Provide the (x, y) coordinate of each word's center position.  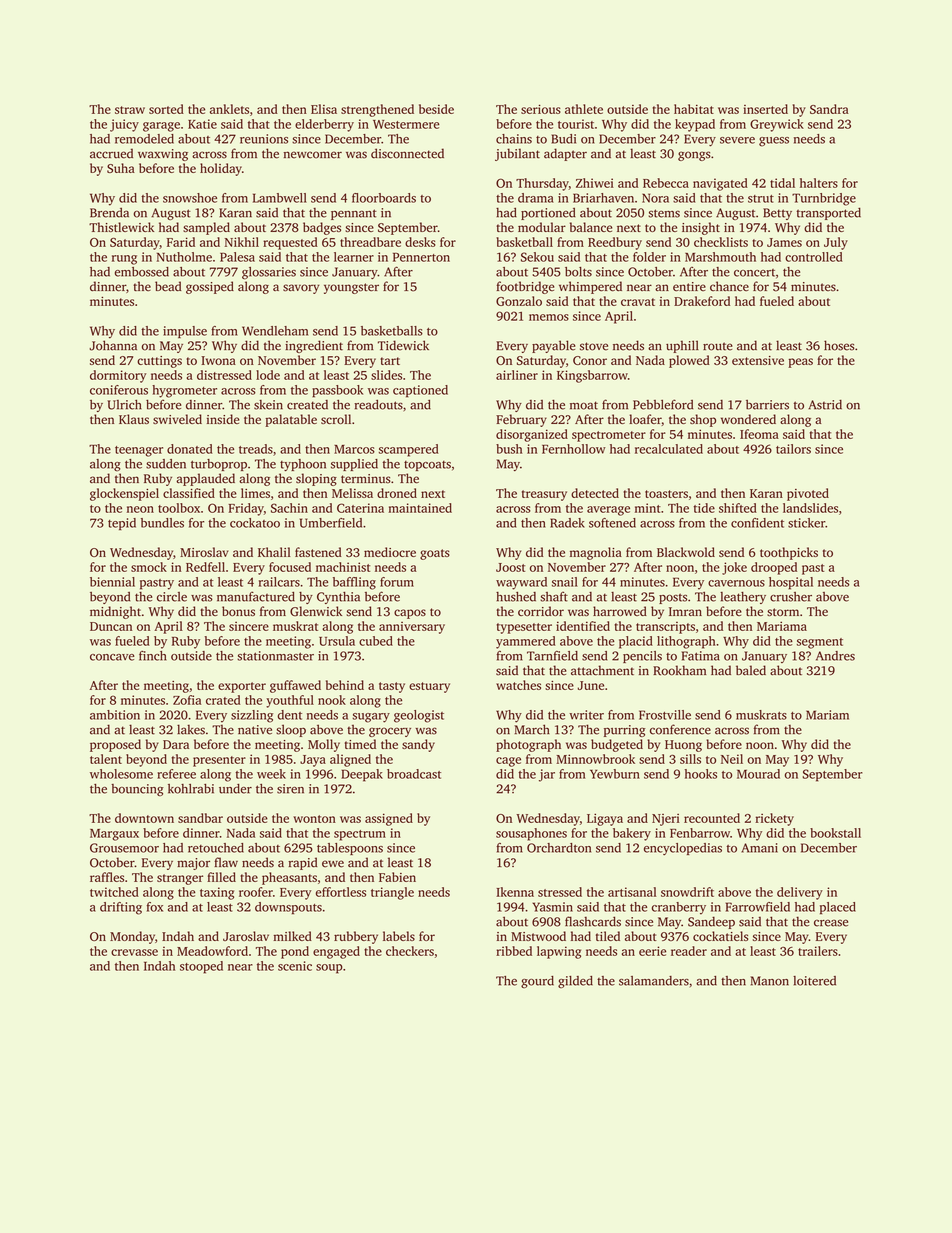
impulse (185, 332)
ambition (115, 715)
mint (648, 508)
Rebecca (666, 183)
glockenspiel (124, 494)
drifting (121, 908)
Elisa (324, 109)
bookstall (835, 833)
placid (636, 642)
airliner (517, 375)
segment (820, 643)
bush (509, 449)
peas (800, 363)
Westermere (406, 124)
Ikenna (515, 892)
